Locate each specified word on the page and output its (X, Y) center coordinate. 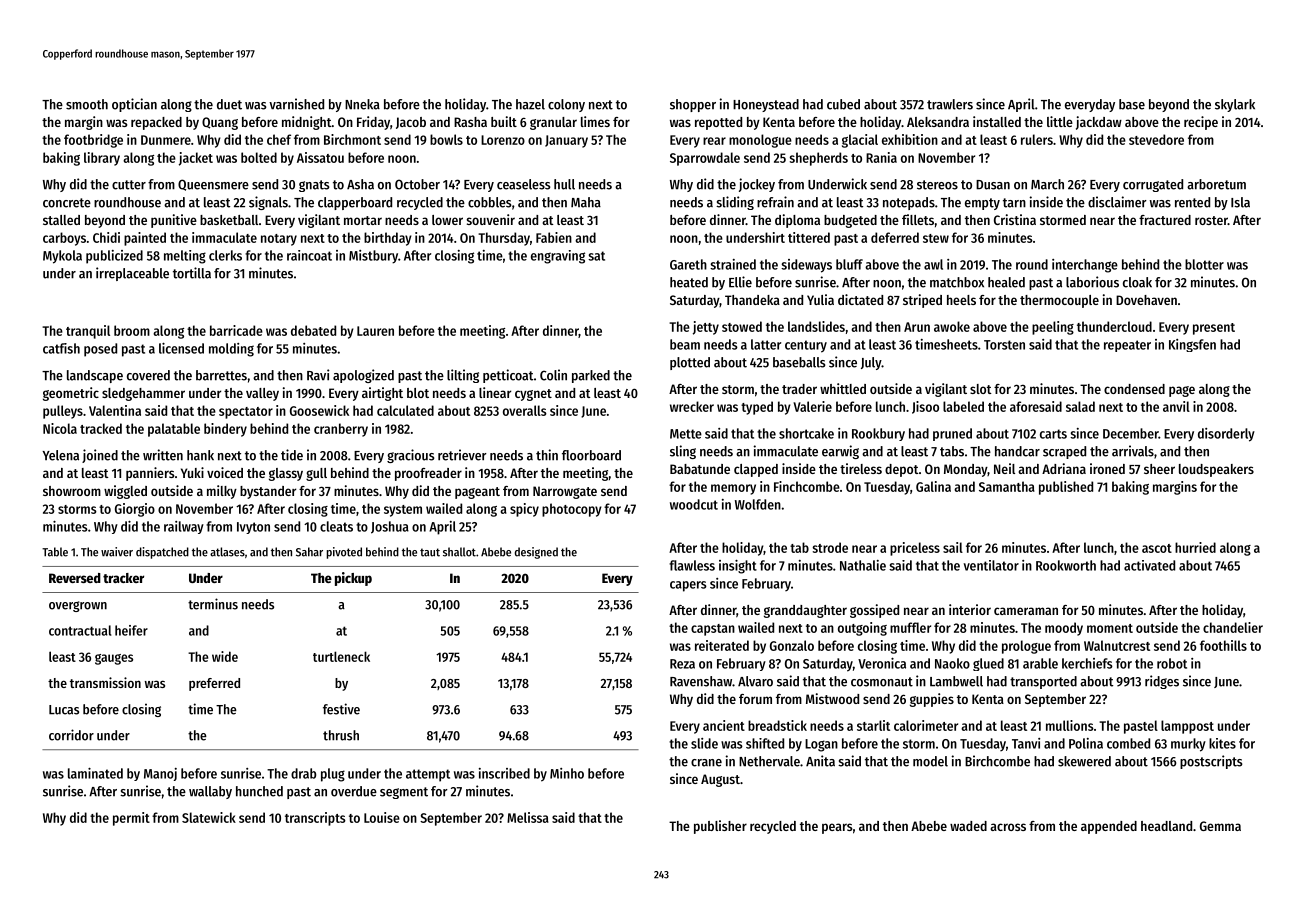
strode (830, 547)
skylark (1235, 105)
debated (313, 330)
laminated (95, 773)
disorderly (1226, 435)
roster (1211, 220)
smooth (87, 104)
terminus (213, 604)
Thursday (504, 239)
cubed (843, 104)
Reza (682, 664)
